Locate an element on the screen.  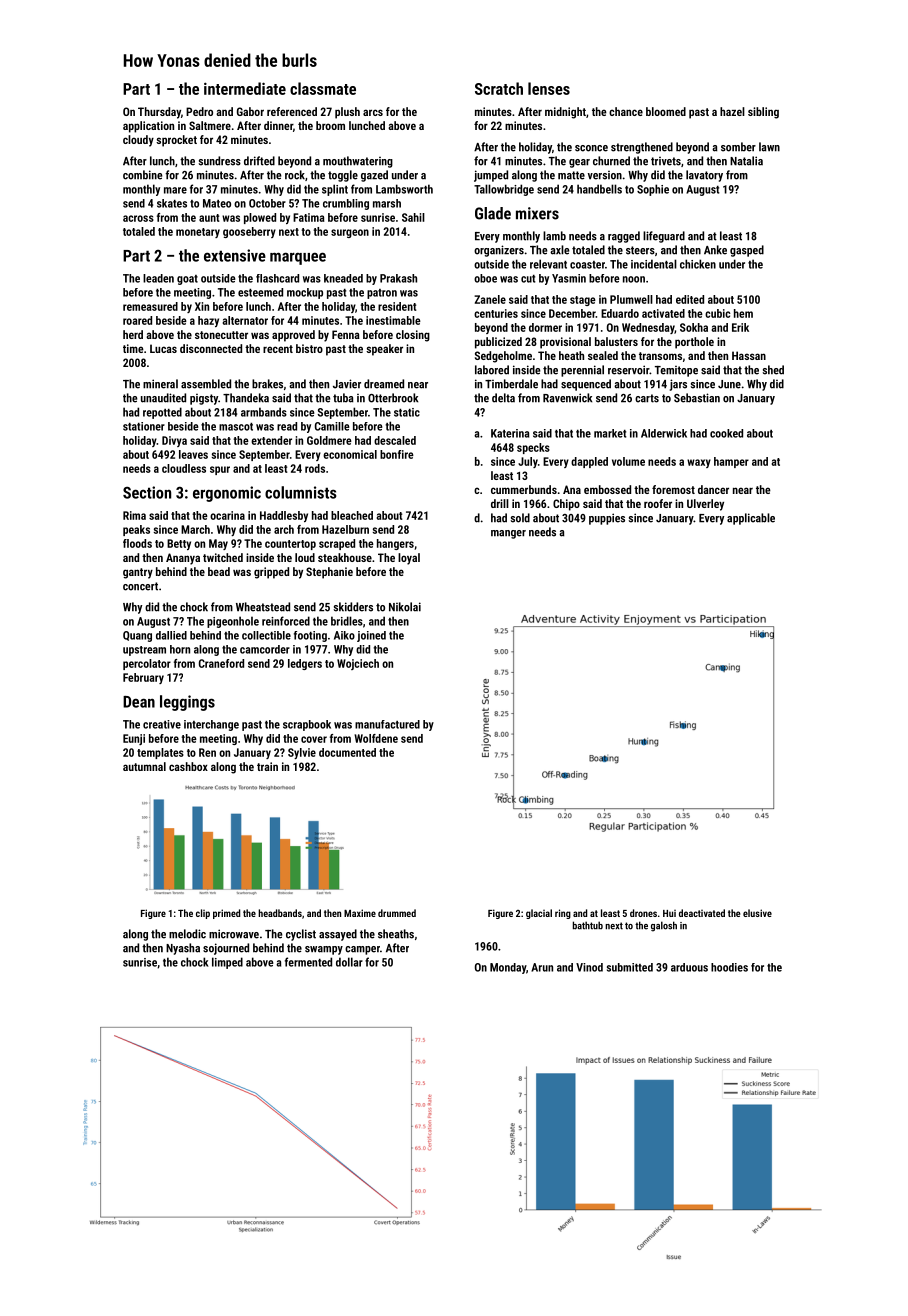
classmate is located at coordinates (323, 88).
